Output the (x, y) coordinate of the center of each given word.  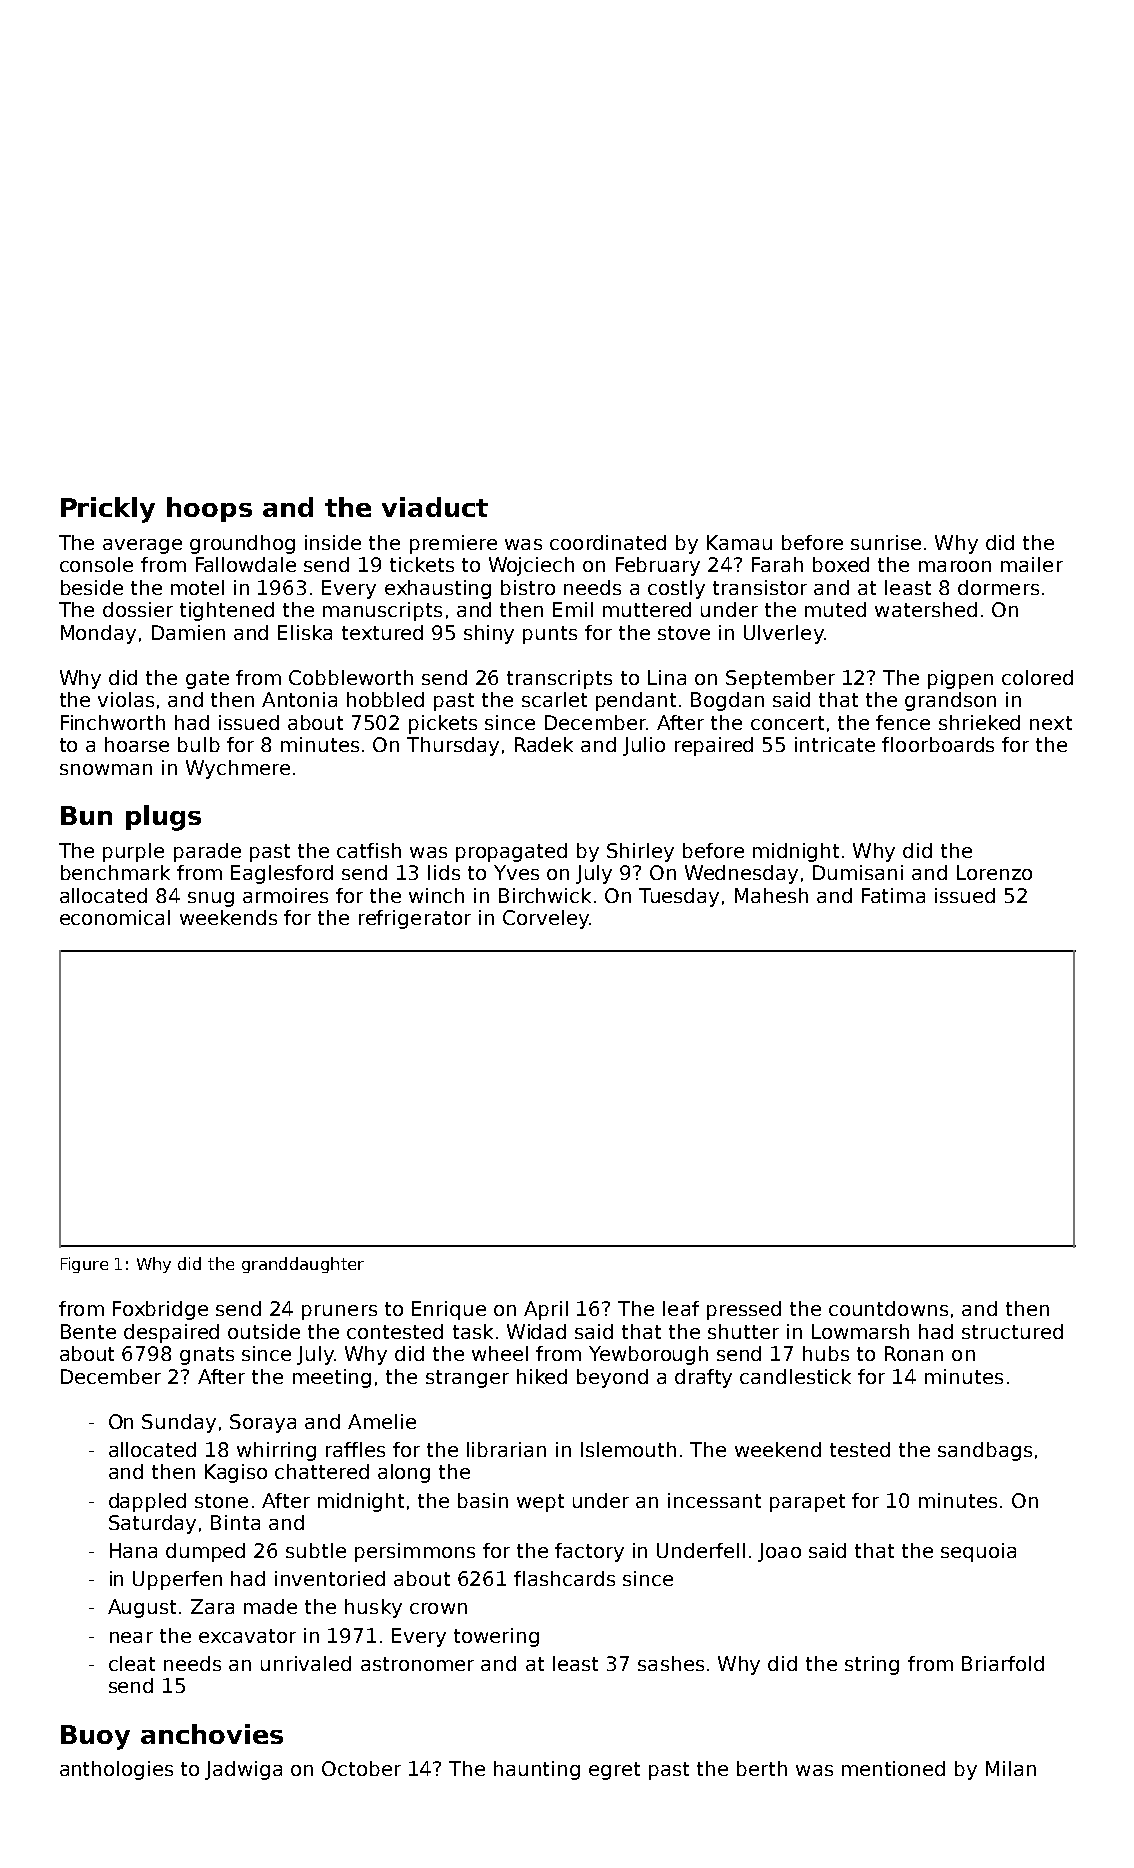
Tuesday (679, 897)
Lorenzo (994, 872)
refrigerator (415, 919)
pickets (443, 724)
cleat (132, 1663)
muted (835, 609)
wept (540, 1503)
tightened (227, 611)
